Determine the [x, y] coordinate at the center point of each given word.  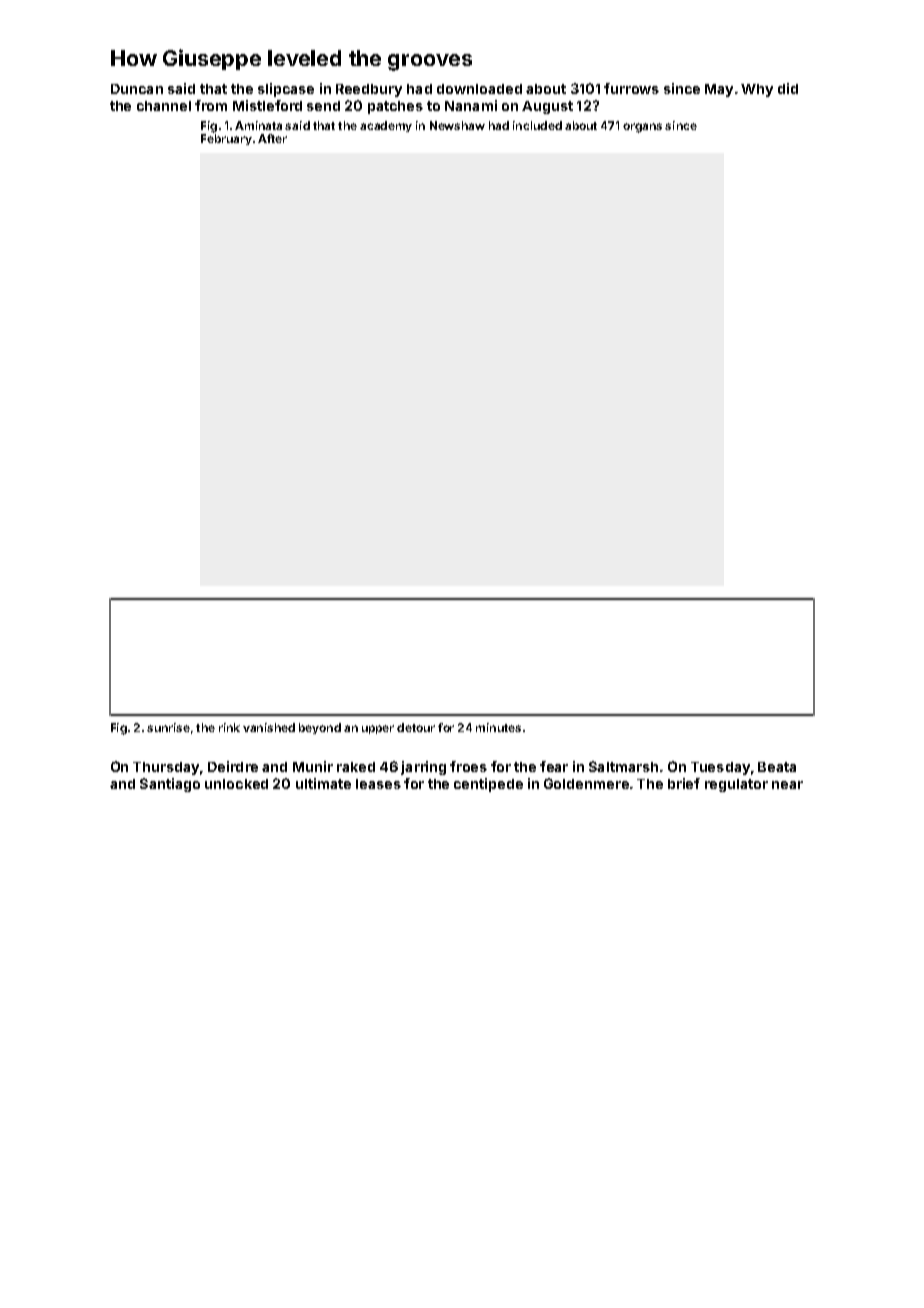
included [537, 125]
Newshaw [457, 125]
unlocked [236, 784]
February [226, 139]
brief [684, 783]
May [719, 90]
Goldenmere [586, 783]
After [272, 138]
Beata [777, 767]
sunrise [168, 727]
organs [642, 128]
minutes [498, 727]
